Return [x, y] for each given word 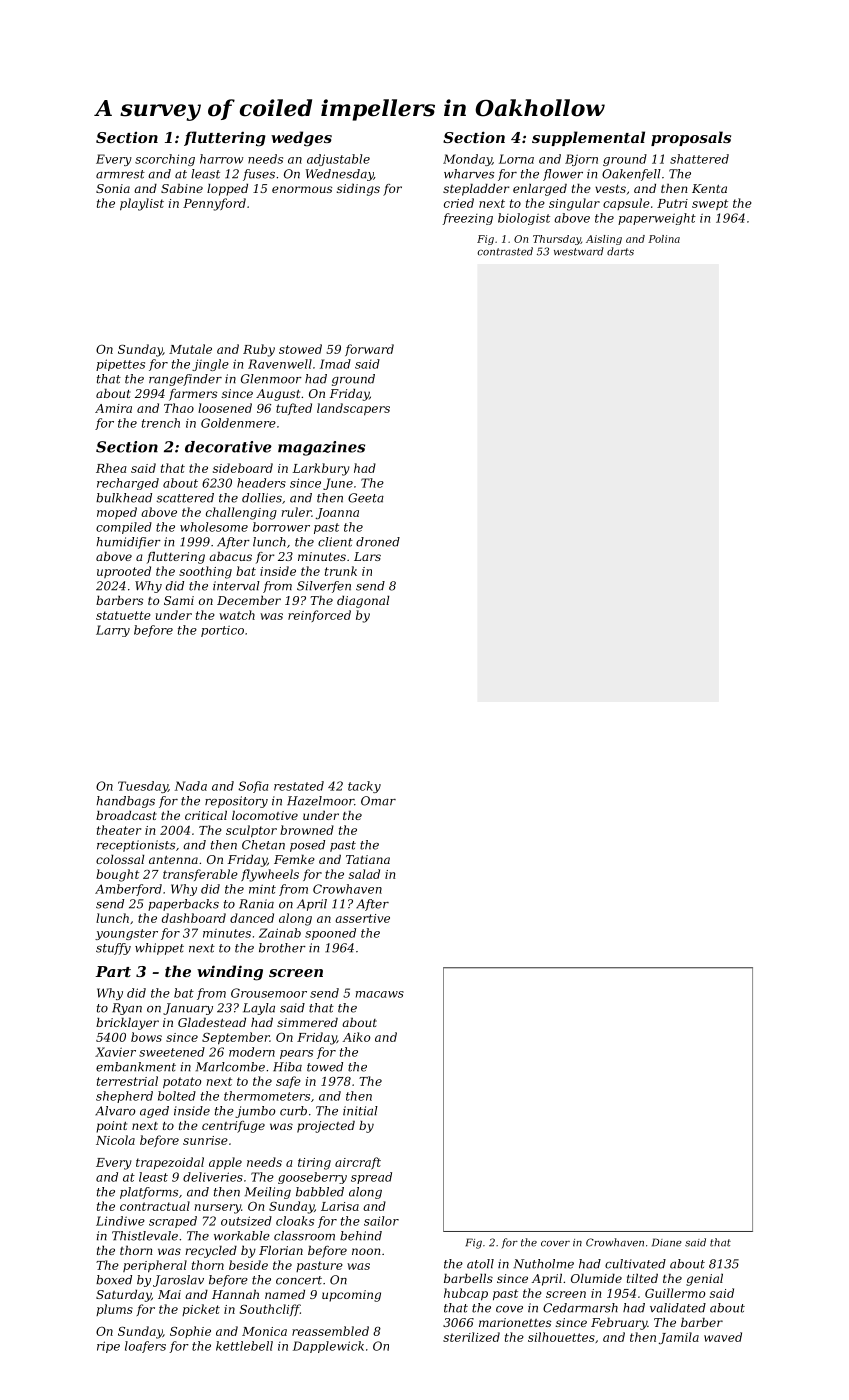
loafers [145, 1347]
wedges [301, 139]
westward [578, 251]
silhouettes [561, 1337]
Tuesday [143, 787]
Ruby [259, 350]
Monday [467, 160]
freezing [467, 219]
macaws [380, 994]
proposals [691, 138]
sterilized [471, 1337]
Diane [667, 1242]
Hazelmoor [320, 801]
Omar [378, 801]
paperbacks [183, 905]
